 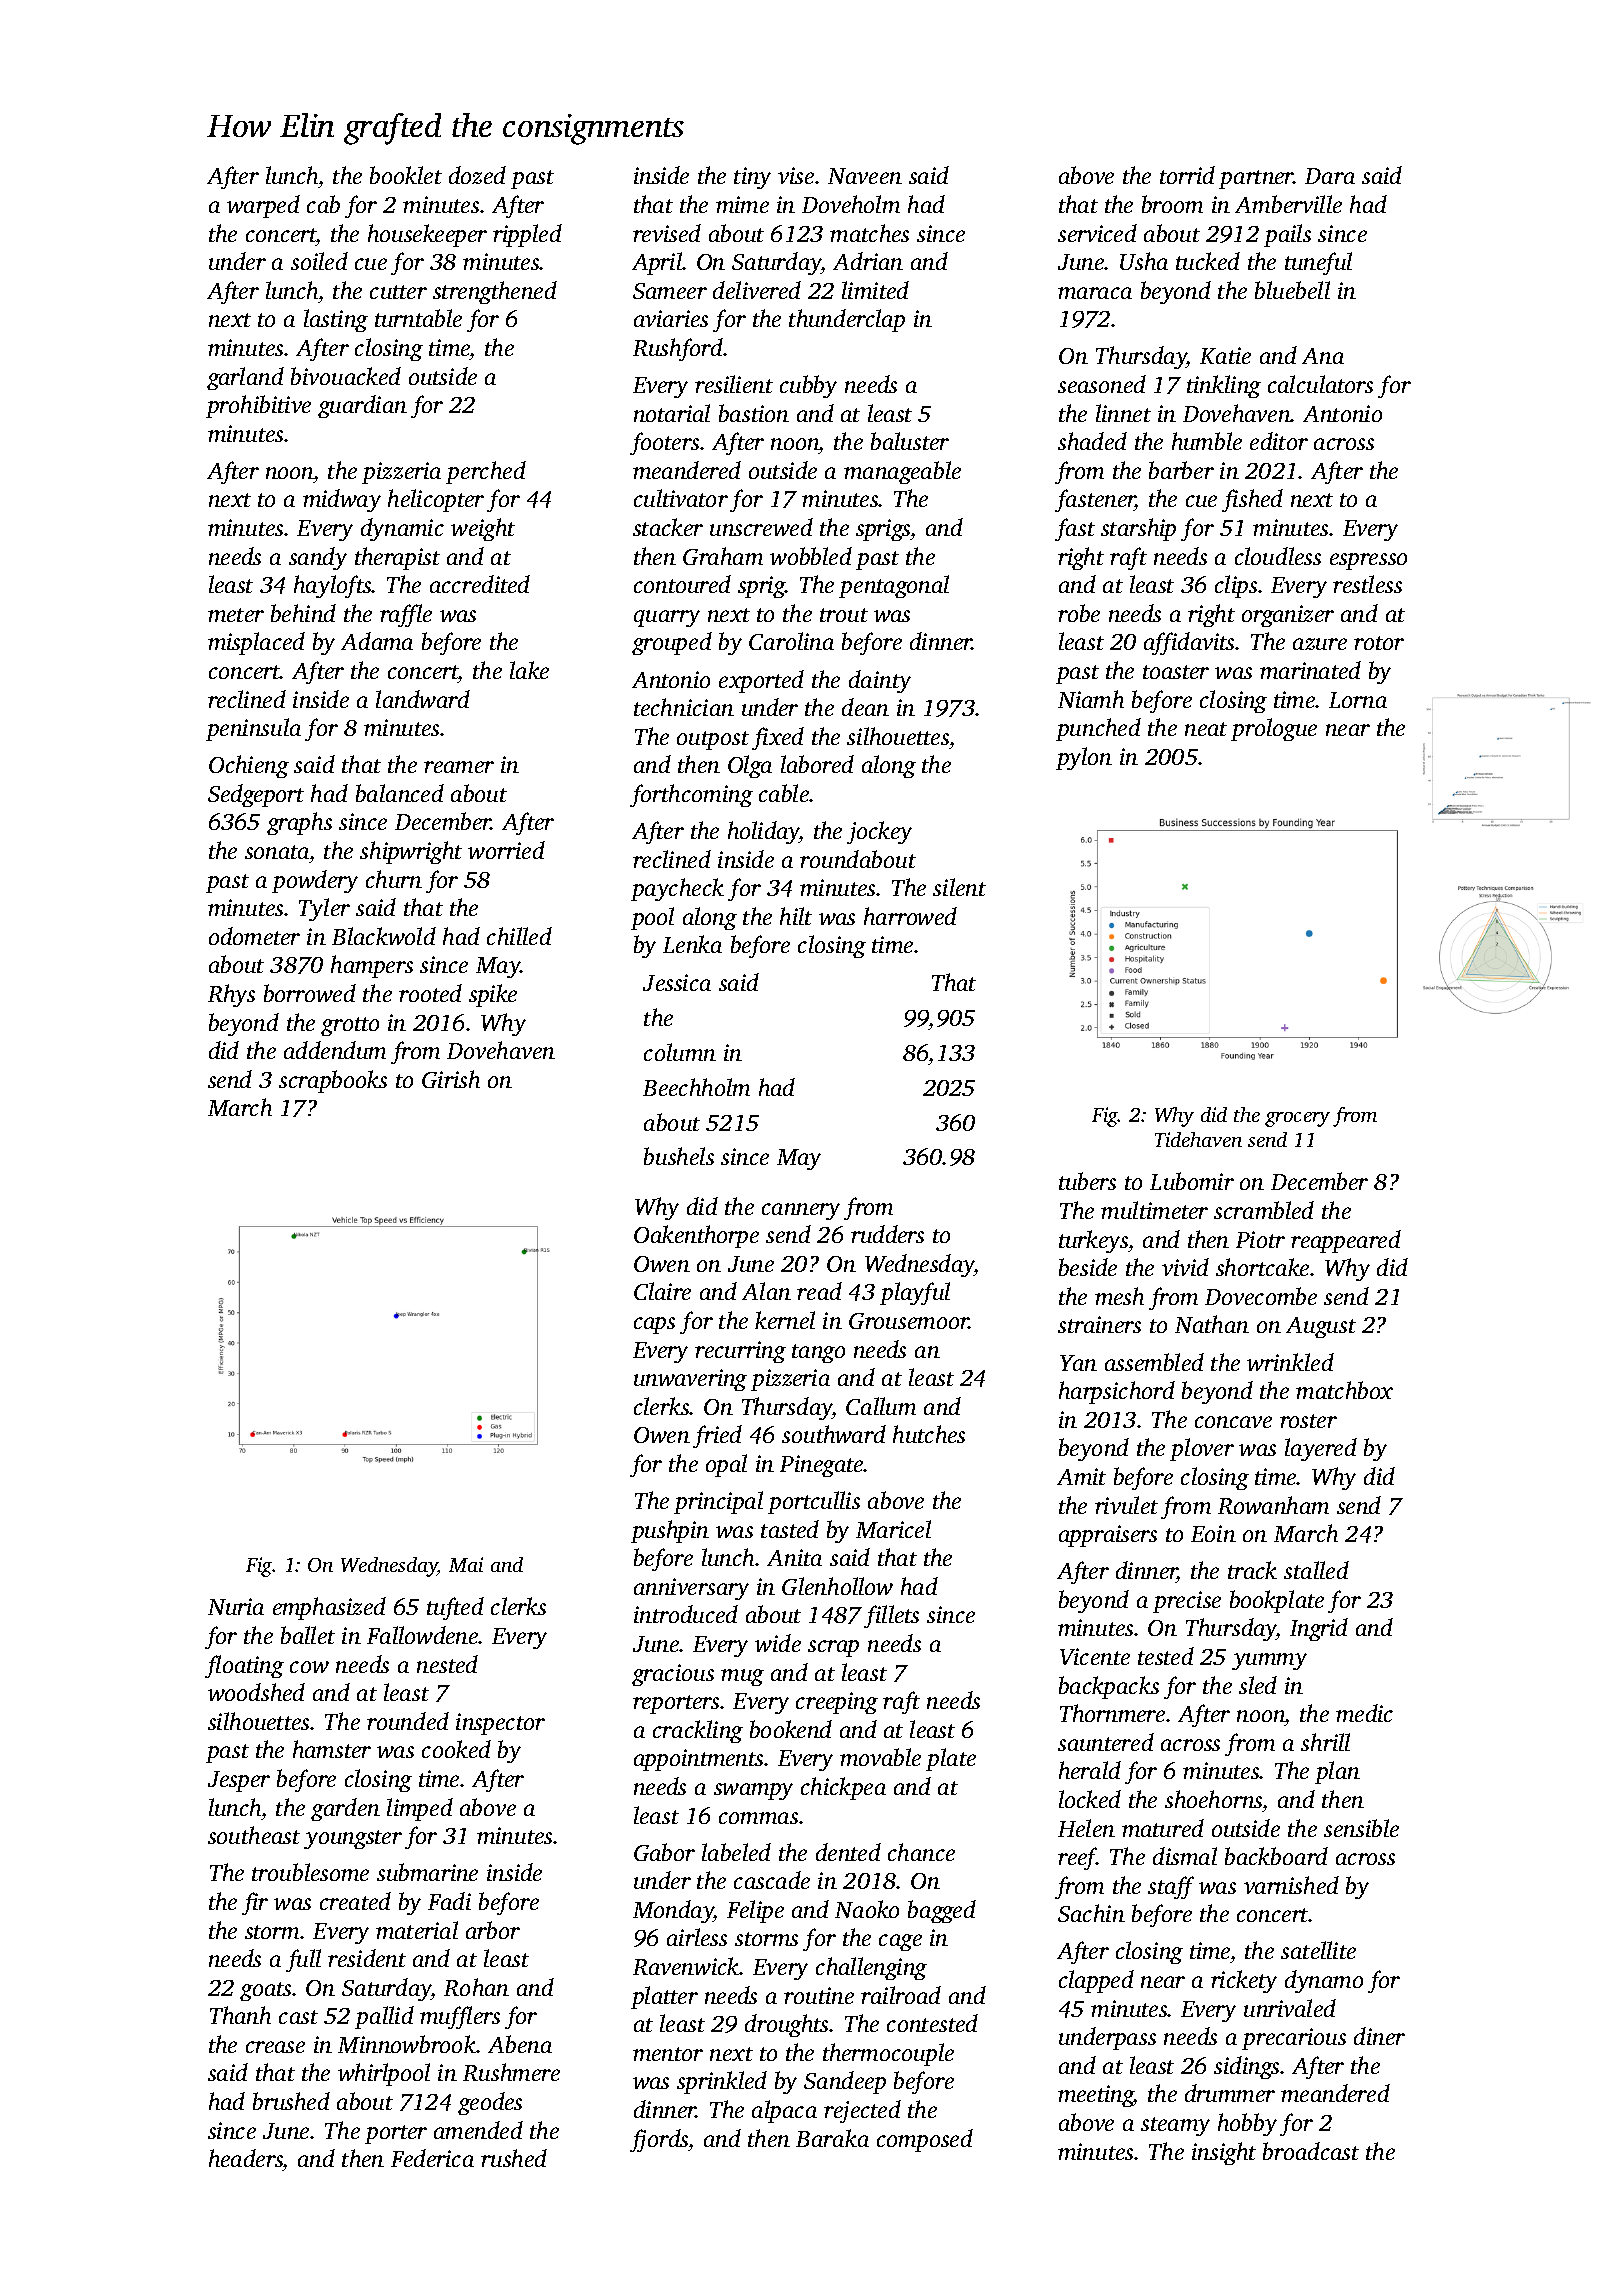 I want to click on Dara, so click(x=1330, y=176).
